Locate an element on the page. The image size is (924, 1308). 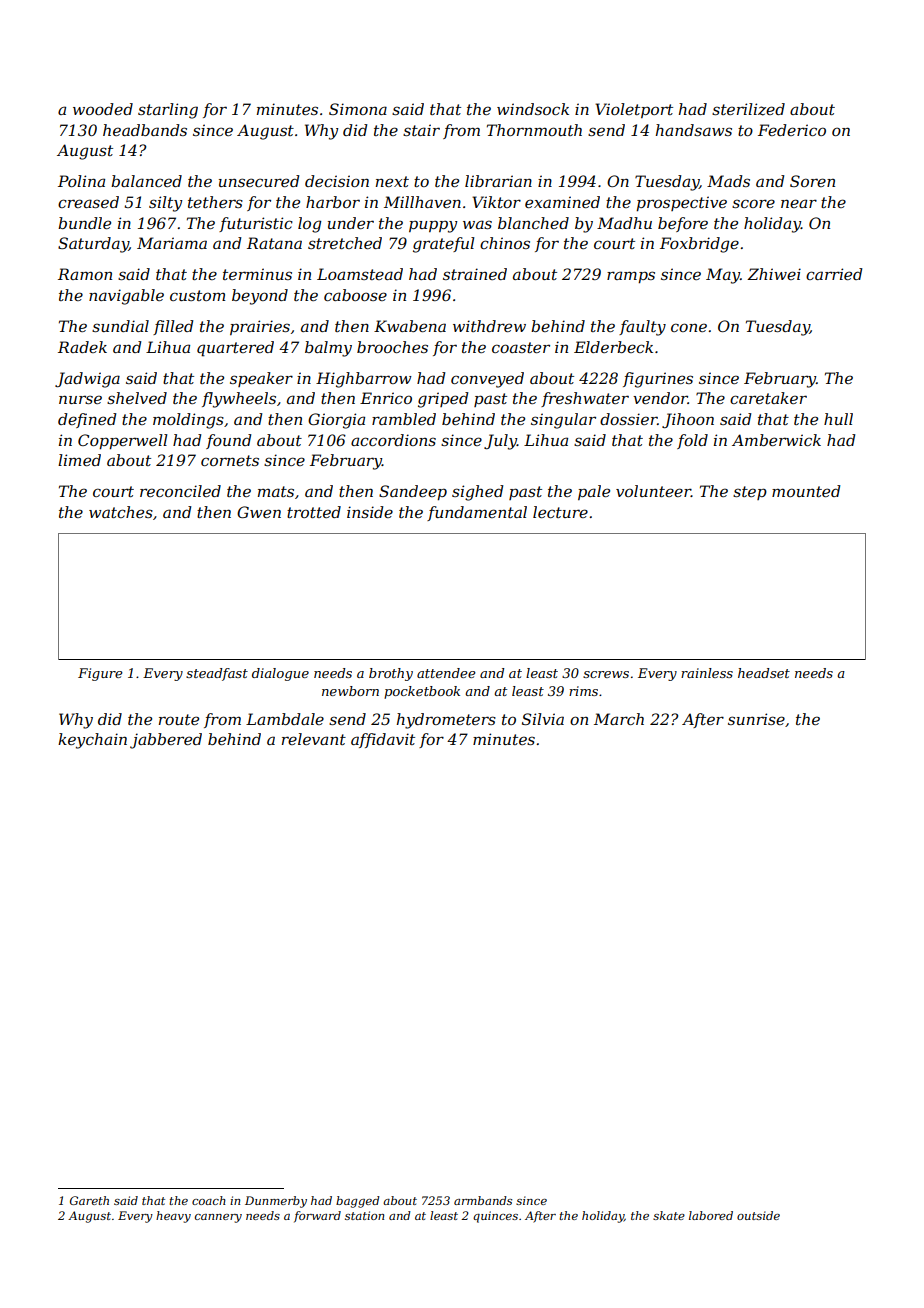
sunrise is located at coordinates (756, 719).
